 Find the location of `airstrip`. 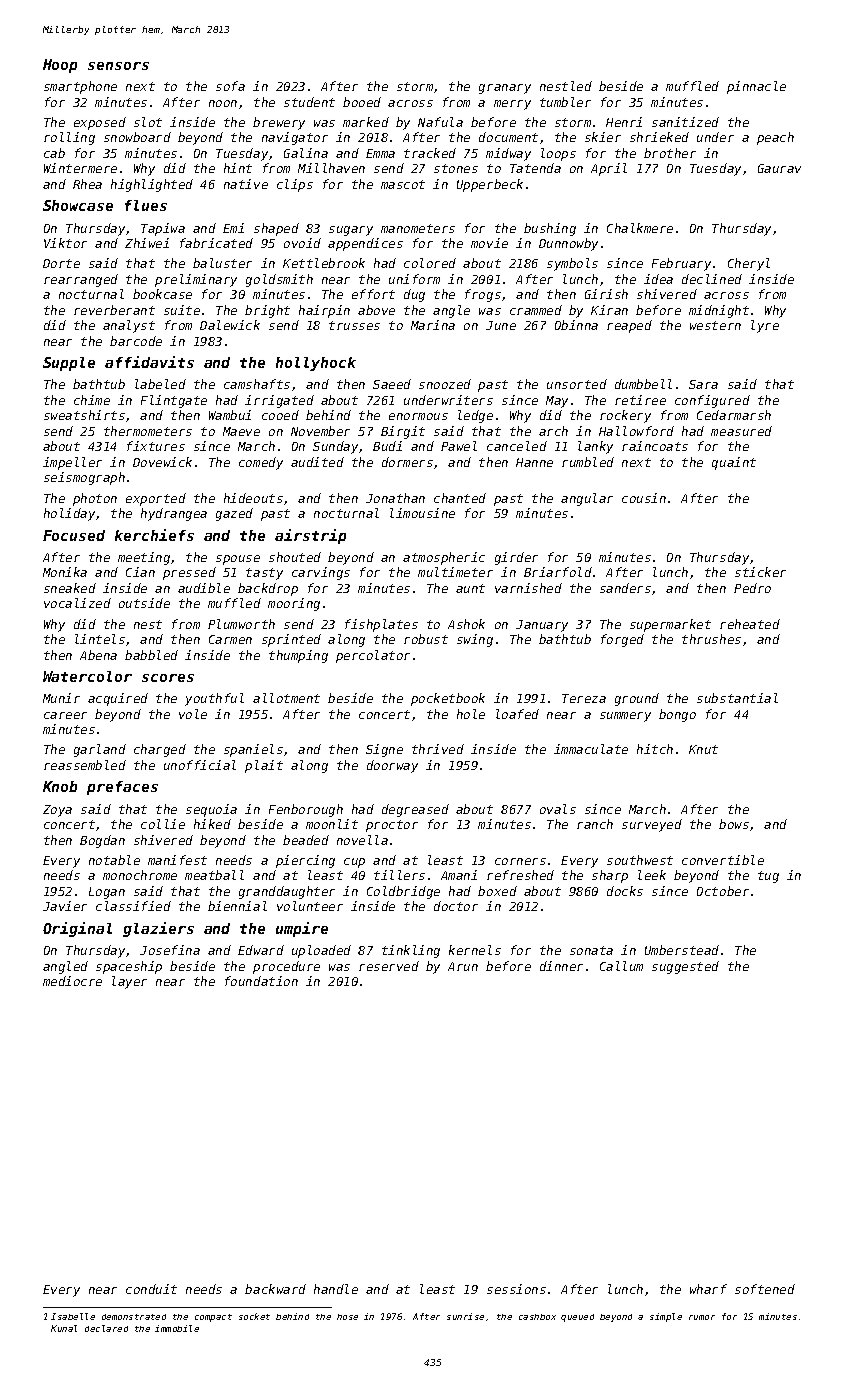

airstrip is located at coordinates (310, 536).
